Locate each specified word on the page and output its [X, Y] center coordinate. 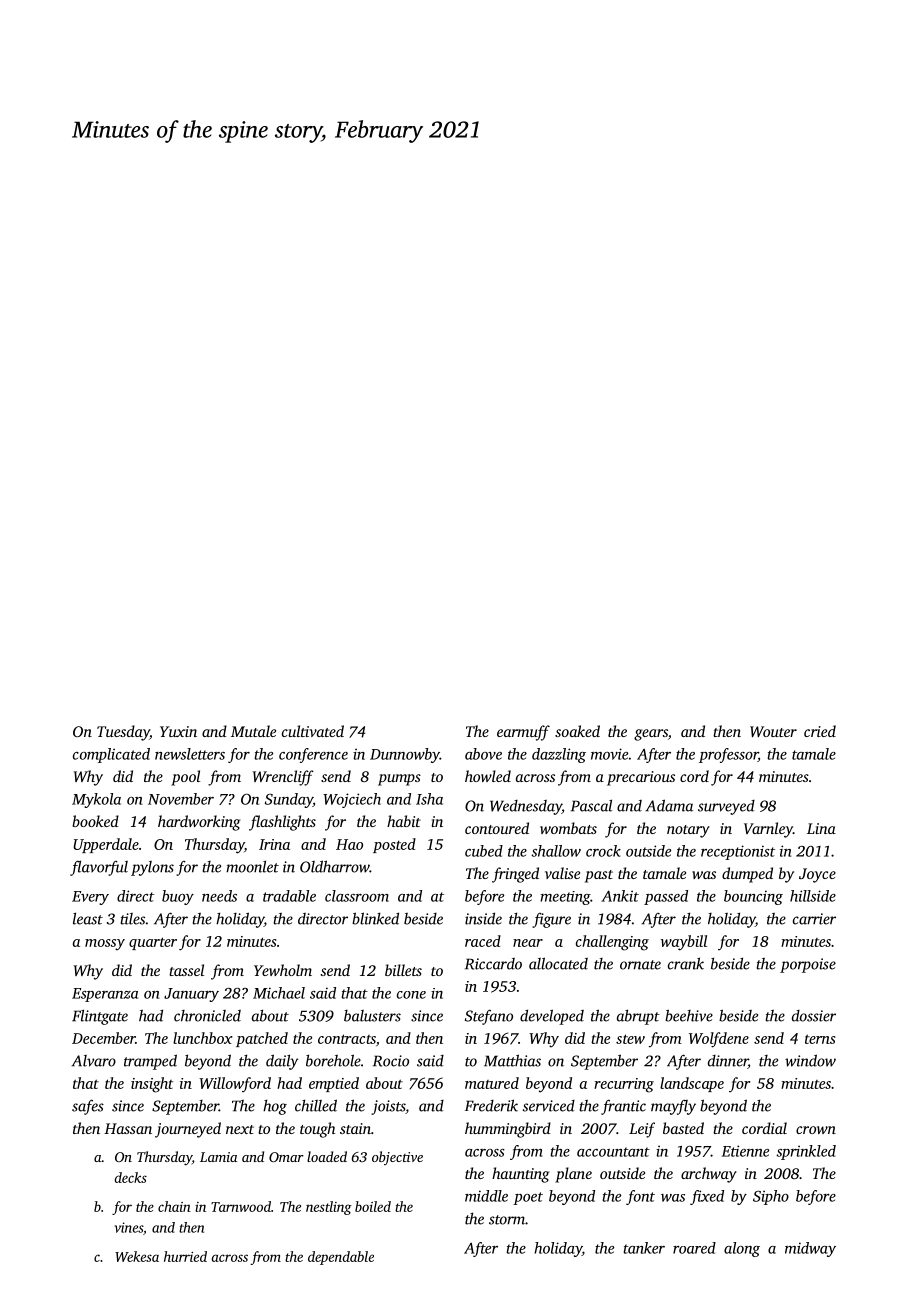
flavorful [99, 868]
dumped [747, 875]
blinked [375, 918]
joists [388, 1107]
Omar [286, 1157]
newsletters [190, 754]
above [483, 754]
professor [728, 755]
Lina [821, 828]
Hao [349, 844]
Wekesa [137, 1256]
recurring [624, 1085]
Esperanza [105, 995]
